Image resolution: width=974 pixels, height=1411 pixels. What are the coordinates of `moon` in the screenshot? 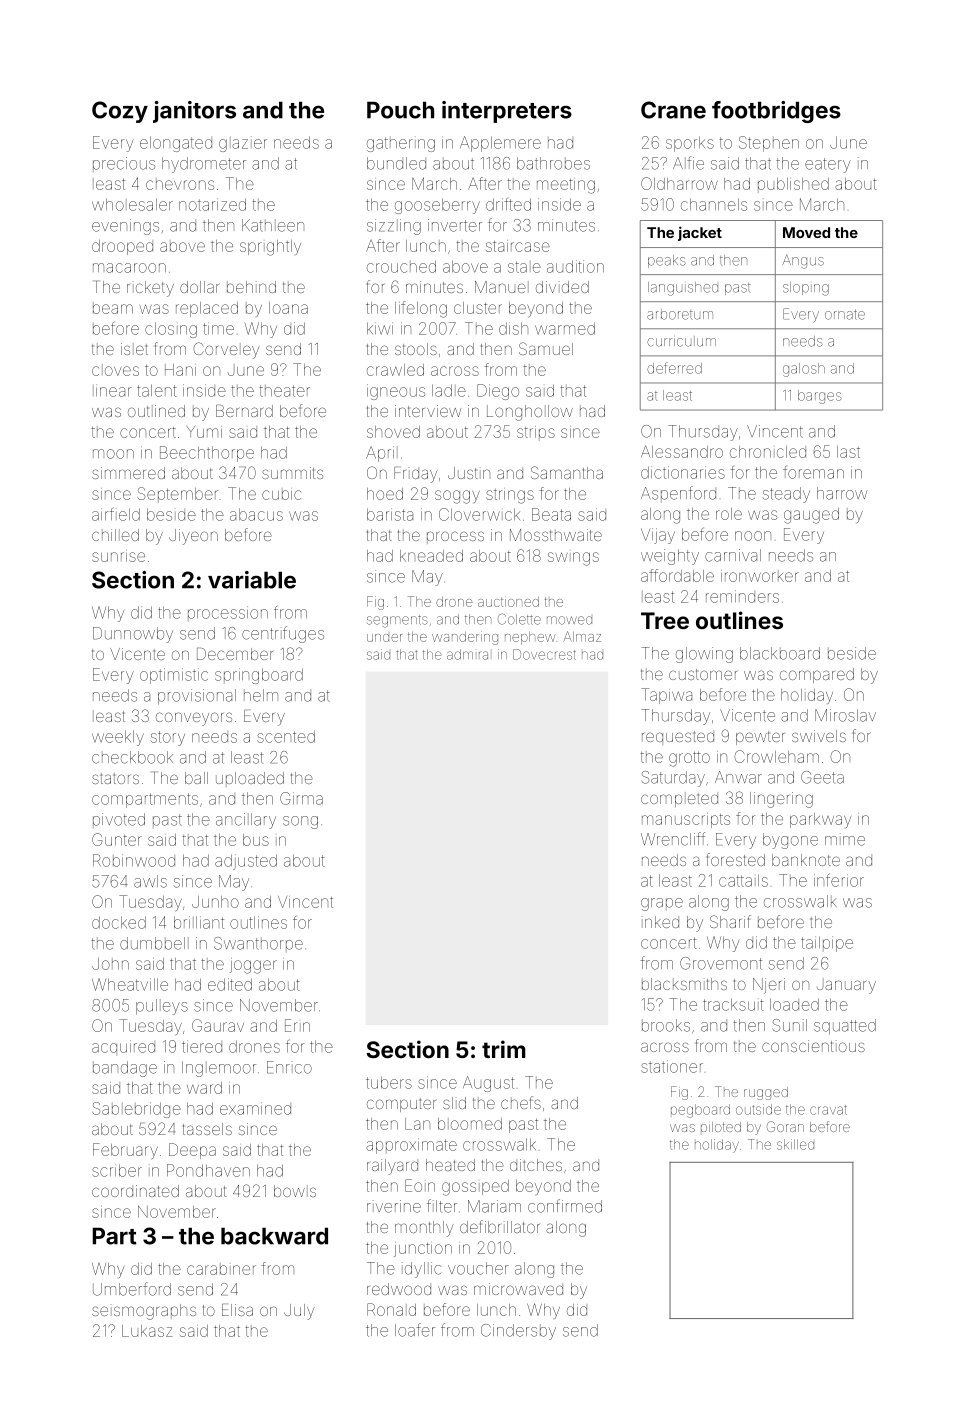 It's located at (113, 454).
